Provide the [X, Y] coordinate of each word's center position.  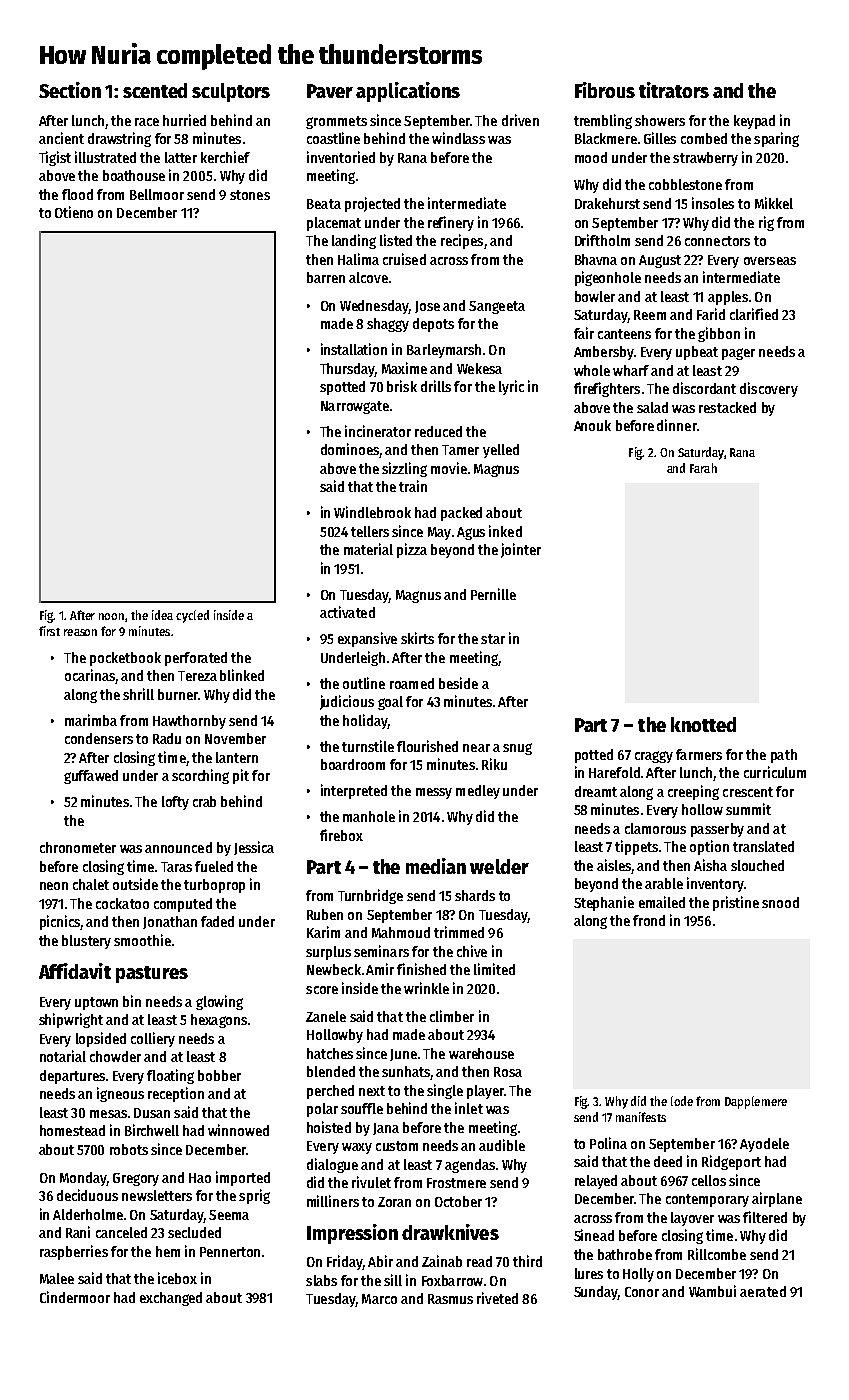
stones [250, 195]
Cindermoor [75, 1297]
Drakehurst [607, 203]
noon [111, 616]
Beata [324, 204]
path [784, 756]
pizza [412, 550]
